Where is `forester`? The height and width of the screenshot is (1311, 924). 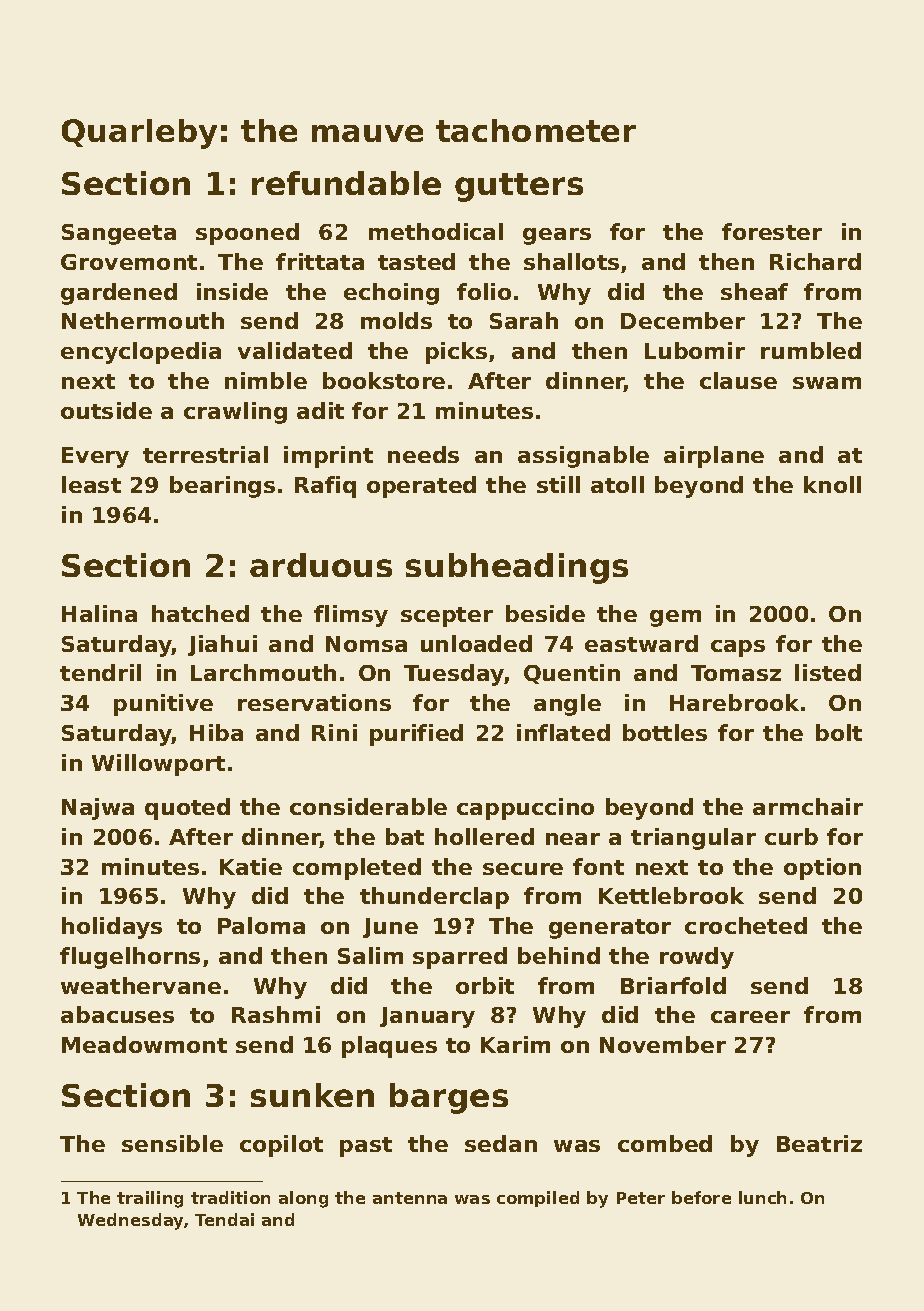
forester is located at coordinates (772, 231).
